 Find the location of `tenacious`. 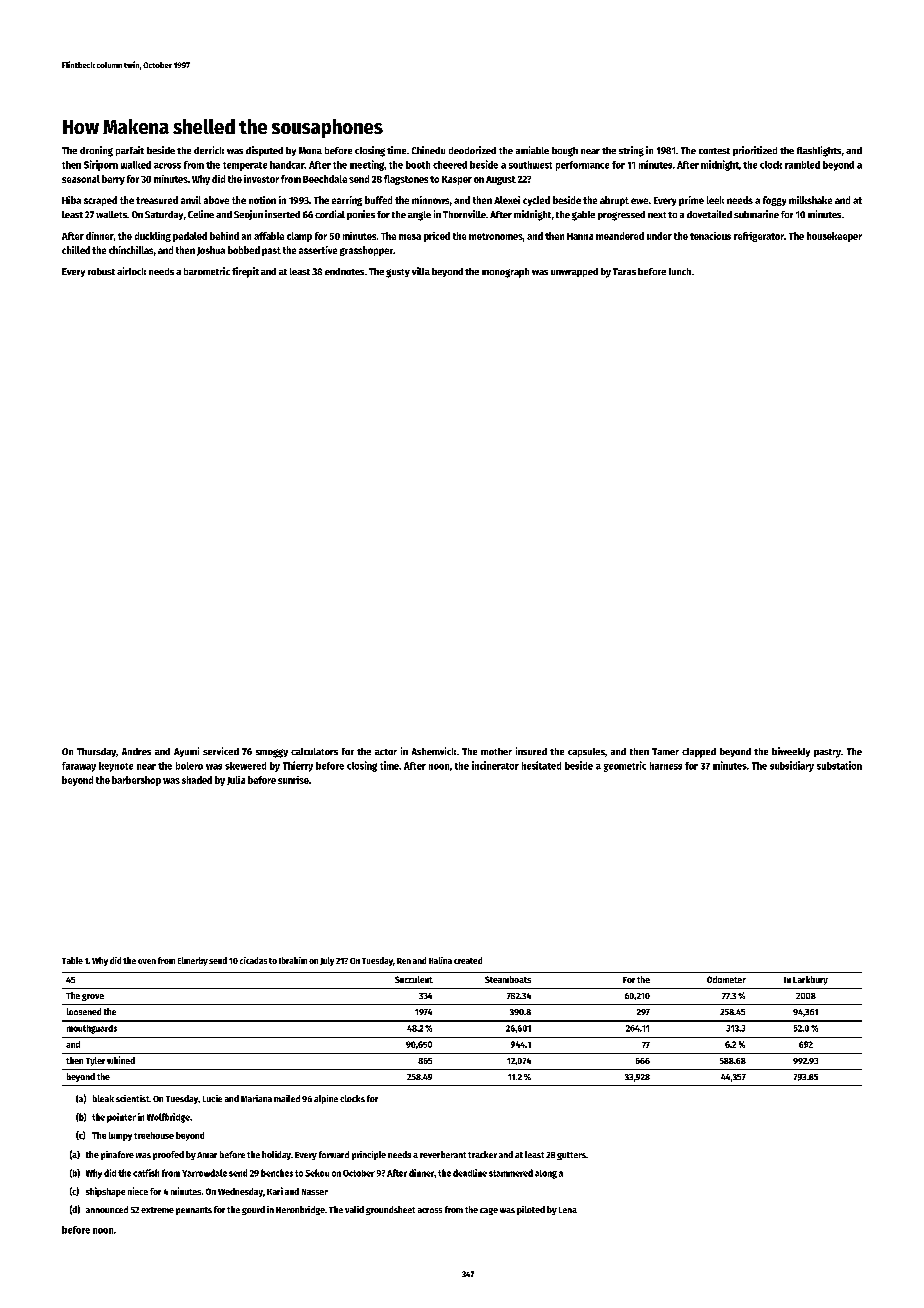

tenacious is located at coordinates (710, 236).
